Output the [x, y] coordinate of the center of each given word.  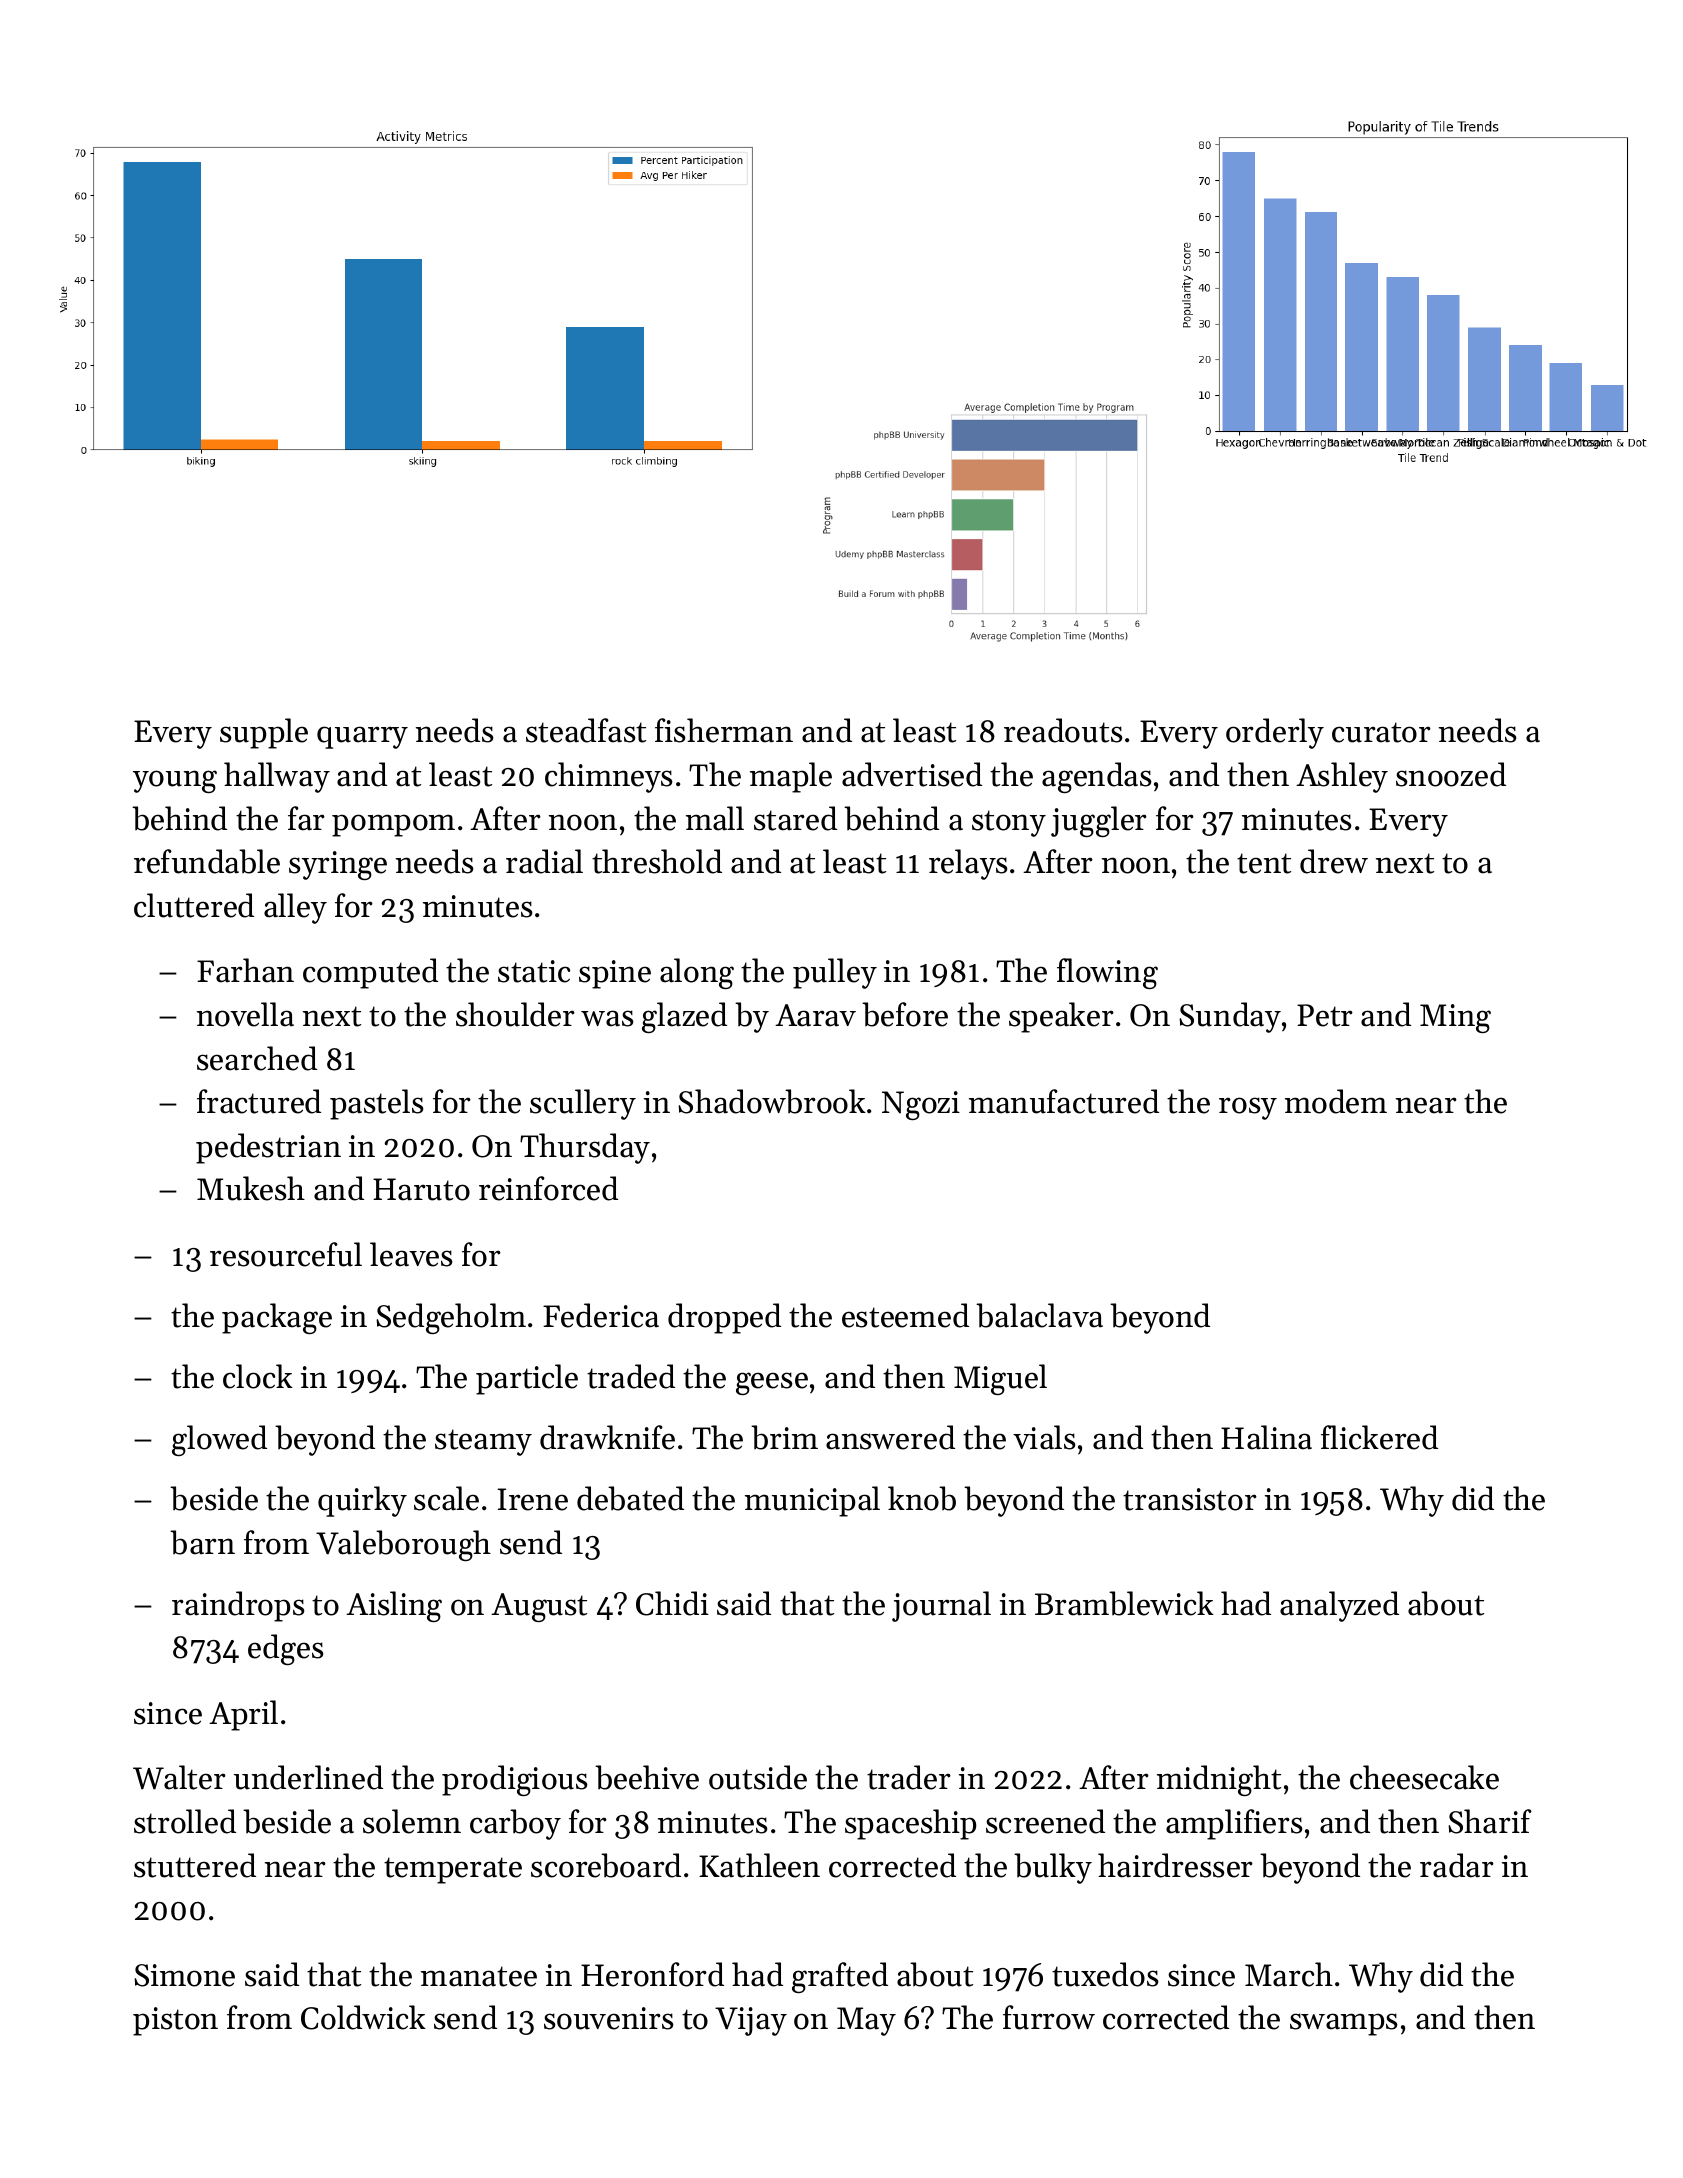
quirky [362, 1501]
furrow [1049, 2017]
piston [175, 2021]
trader [909, 1777]
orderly [1275, 733]
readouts [1063, 730]
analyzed [1339, 1606]
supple [264, 733]
